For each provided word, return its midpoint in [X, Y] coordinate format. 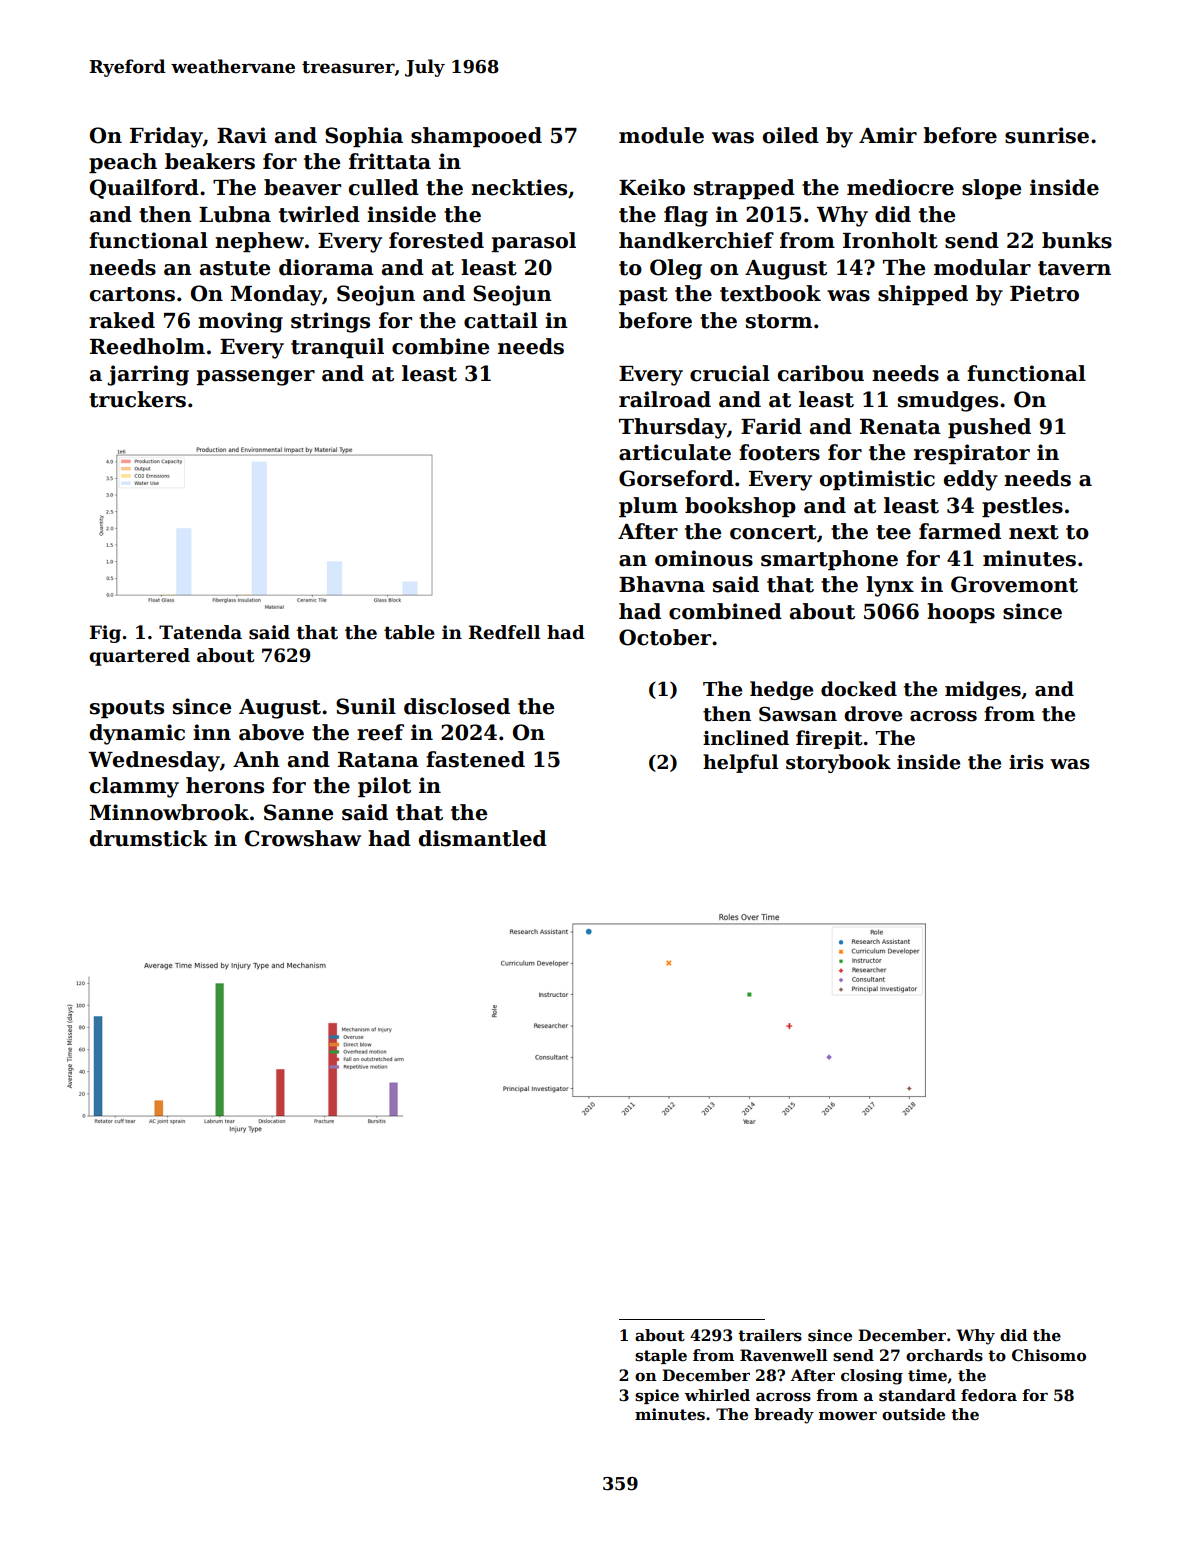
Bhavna [662, 584]
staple [661, 1356]
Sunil [366, 706]
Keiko [652, 187]
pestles [1022, 507]
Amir [888, 135]
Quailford [144, 189]
